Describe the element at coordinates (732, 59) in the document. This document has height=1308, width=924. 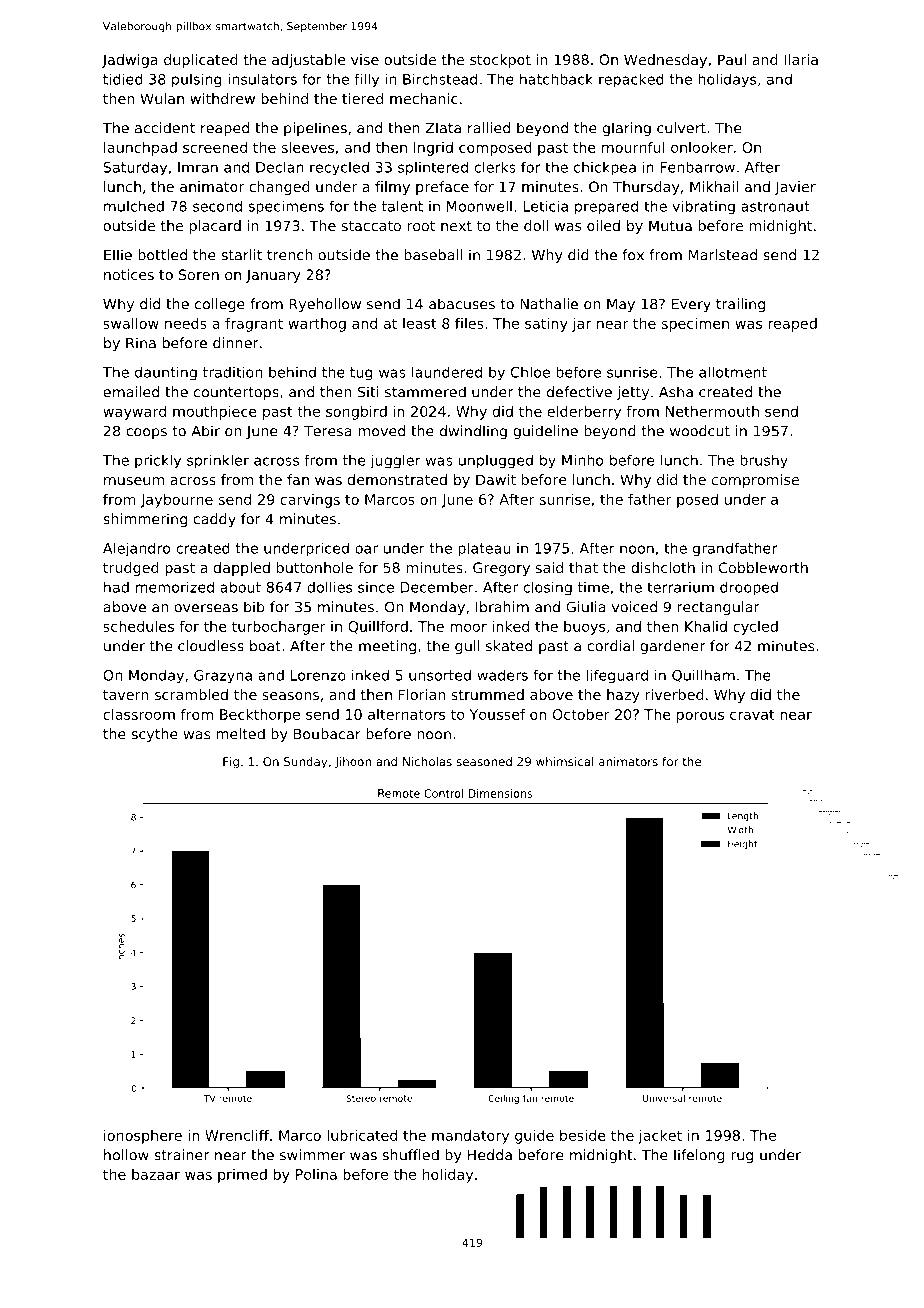
I see `Paul` at that location.
